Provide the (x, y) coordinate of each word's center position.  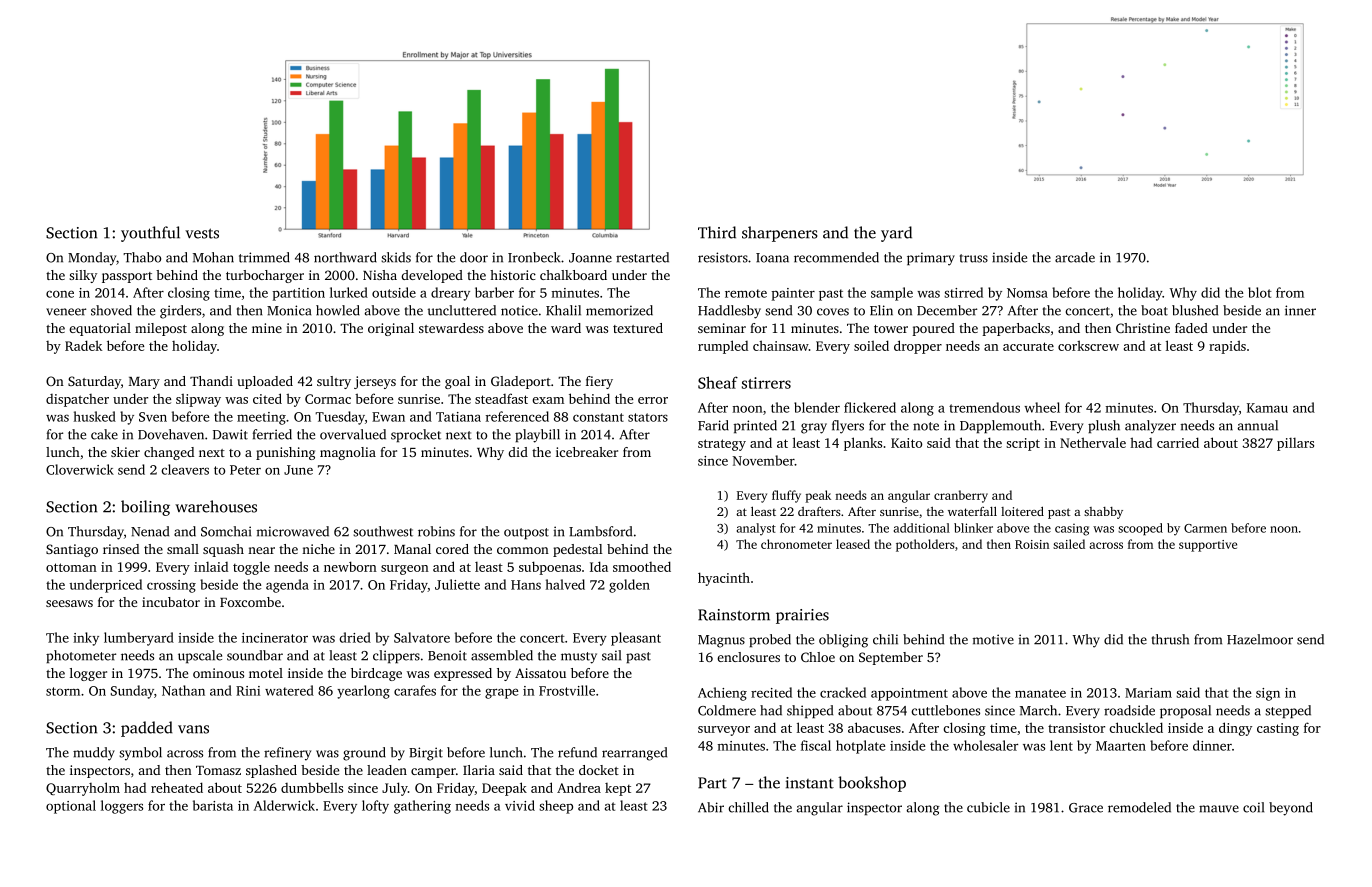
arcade (1075, 257)
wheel (1042, 407)
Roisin (1032, 544)
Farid (713, 425)
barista (213, 805)
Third (717, 232)
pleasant (636, 639)
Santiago (72, 550)
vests (202, 233)
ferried (272, 434)
